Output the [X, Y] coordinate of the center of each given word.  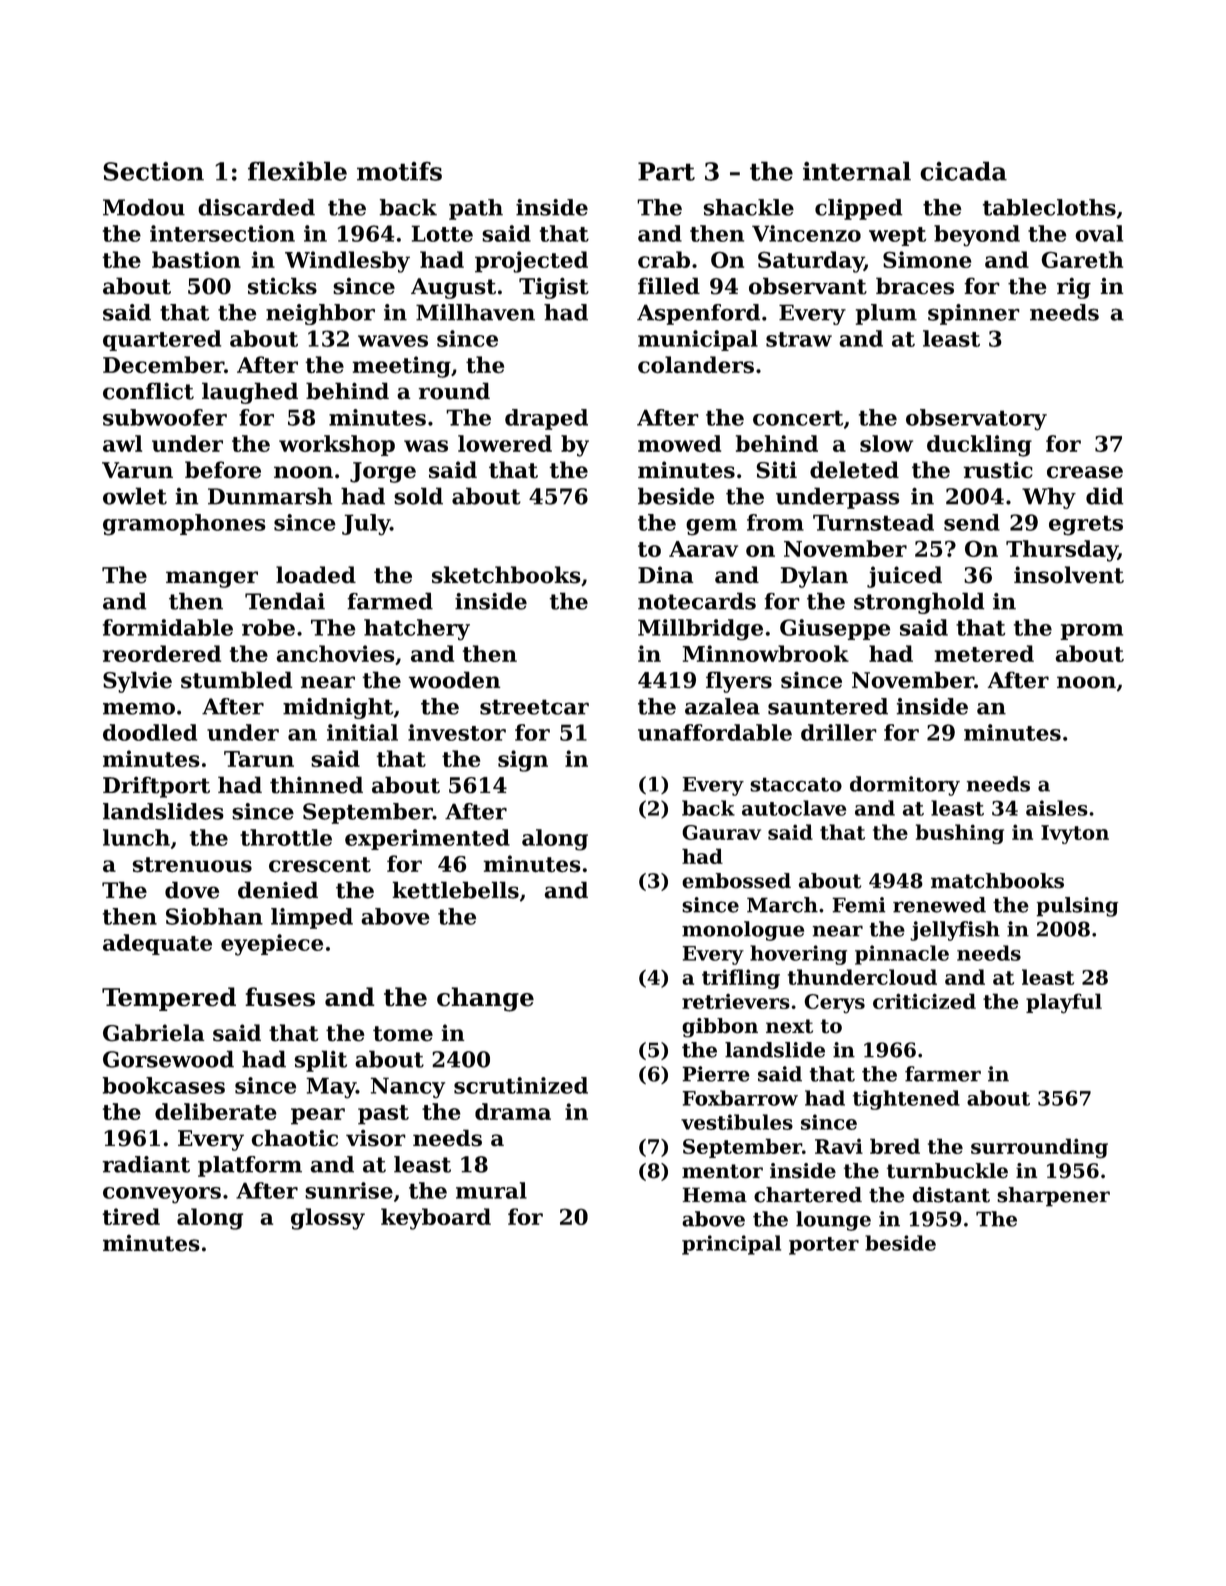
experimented [427, 839]
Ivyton [1075, 834]
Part [666, 171]
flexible [297, 171]
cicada [963, 171]
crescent [320, 865]
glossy [328, 1219]
